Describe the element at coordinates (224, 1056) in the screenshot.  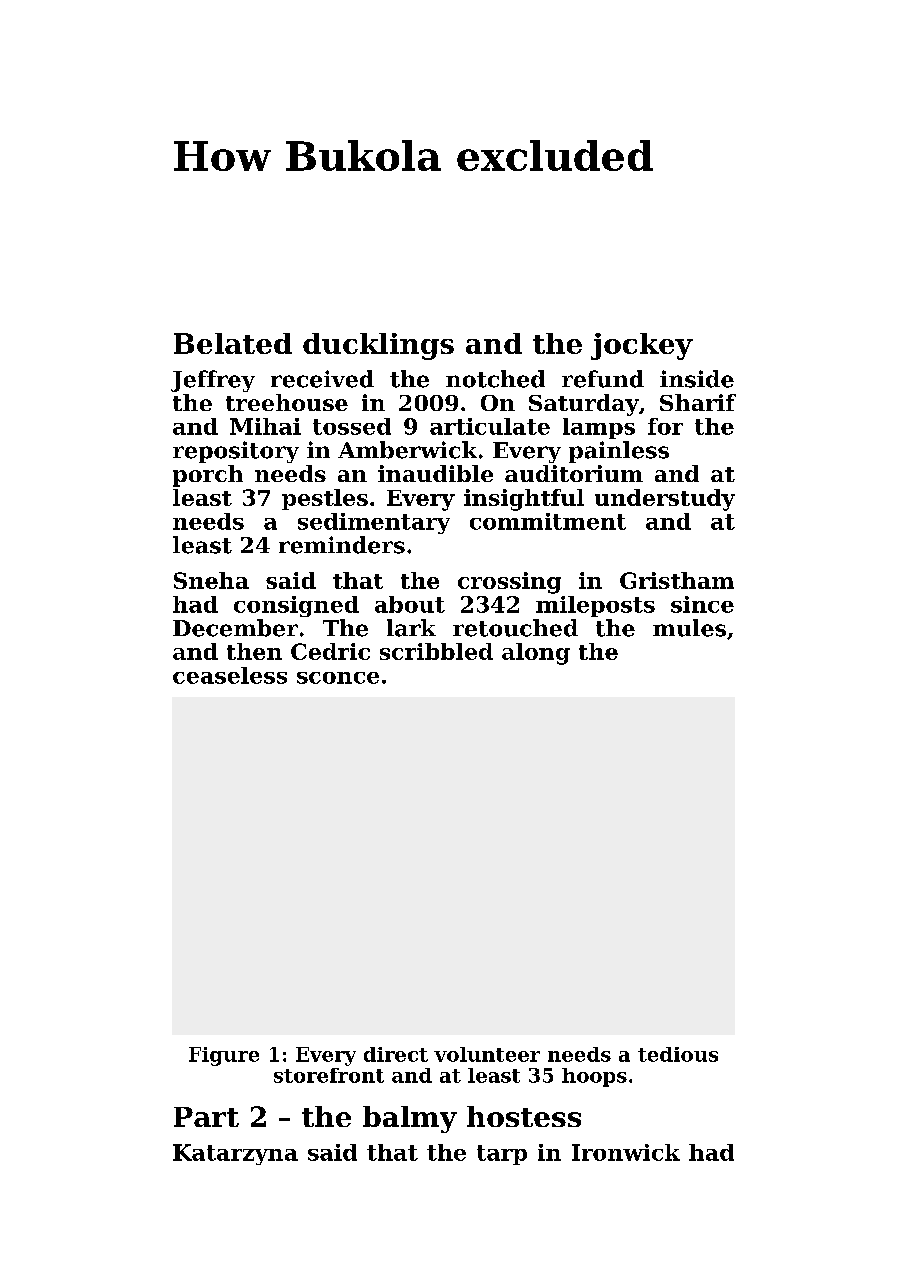
I see `Figure` at that location.
